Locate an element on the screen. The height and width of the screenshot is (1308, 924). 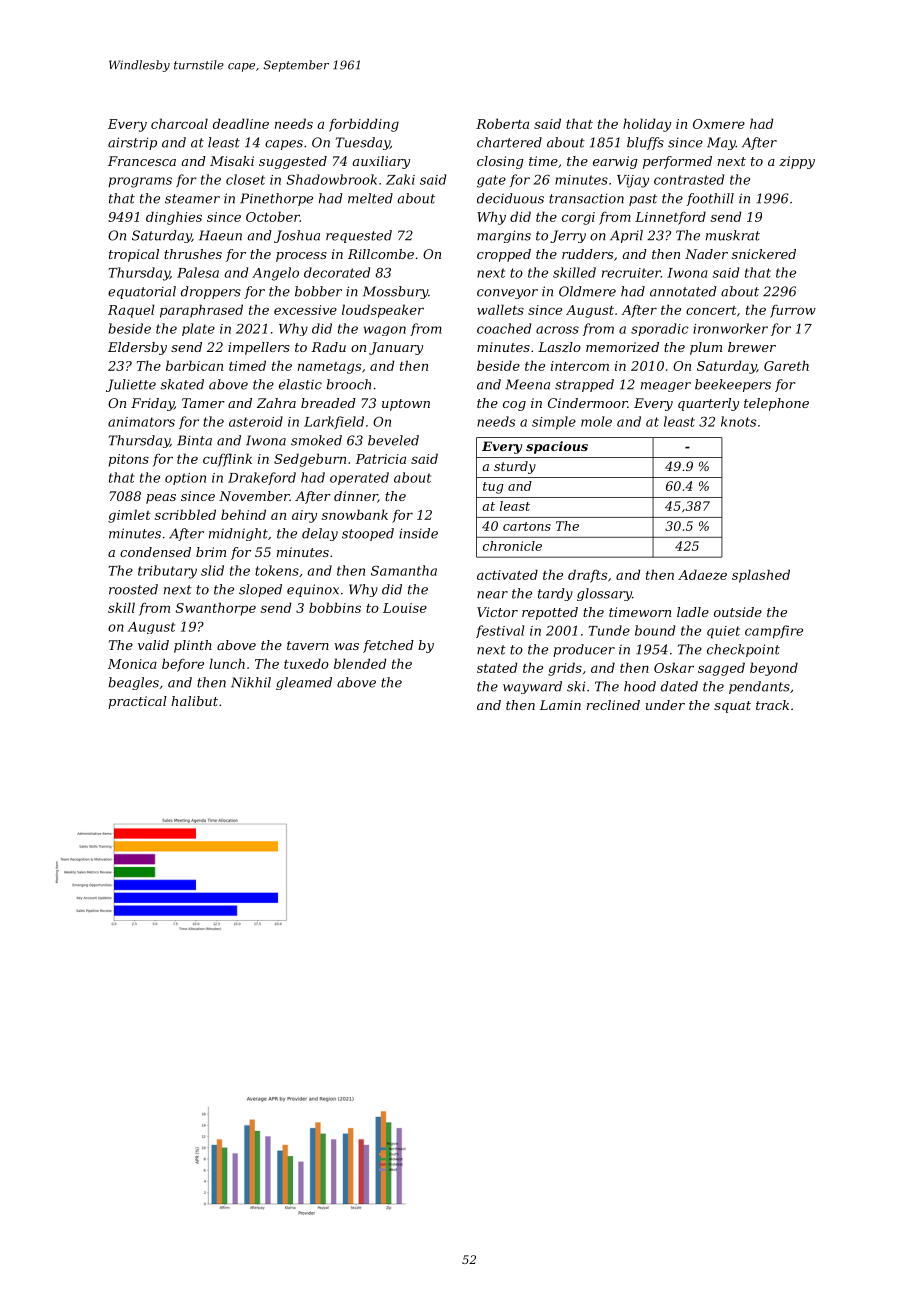
Eldersby is located at coordinates (137, 348).
